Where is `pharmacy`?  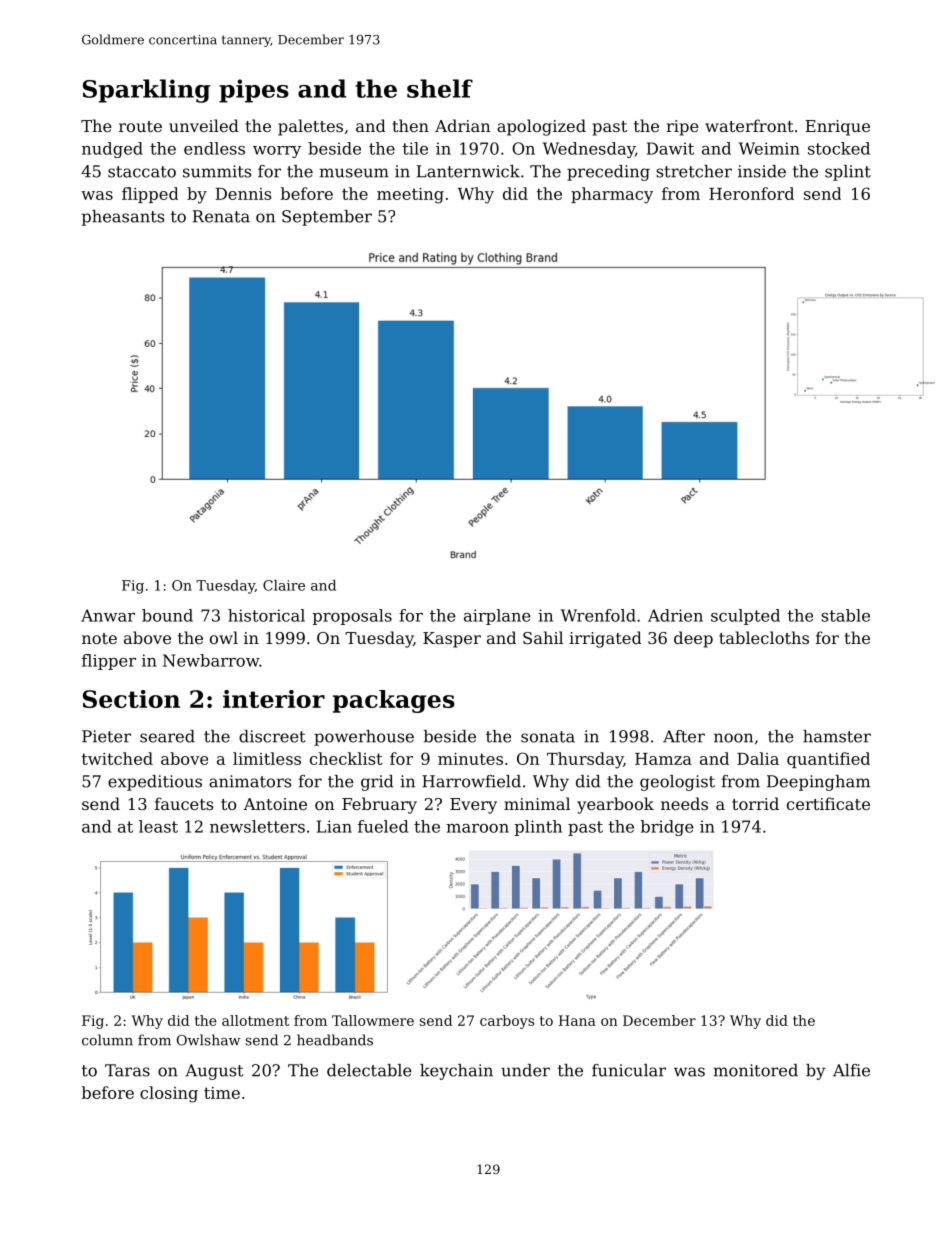
pharmacy is located at coordinates (612, 195).
